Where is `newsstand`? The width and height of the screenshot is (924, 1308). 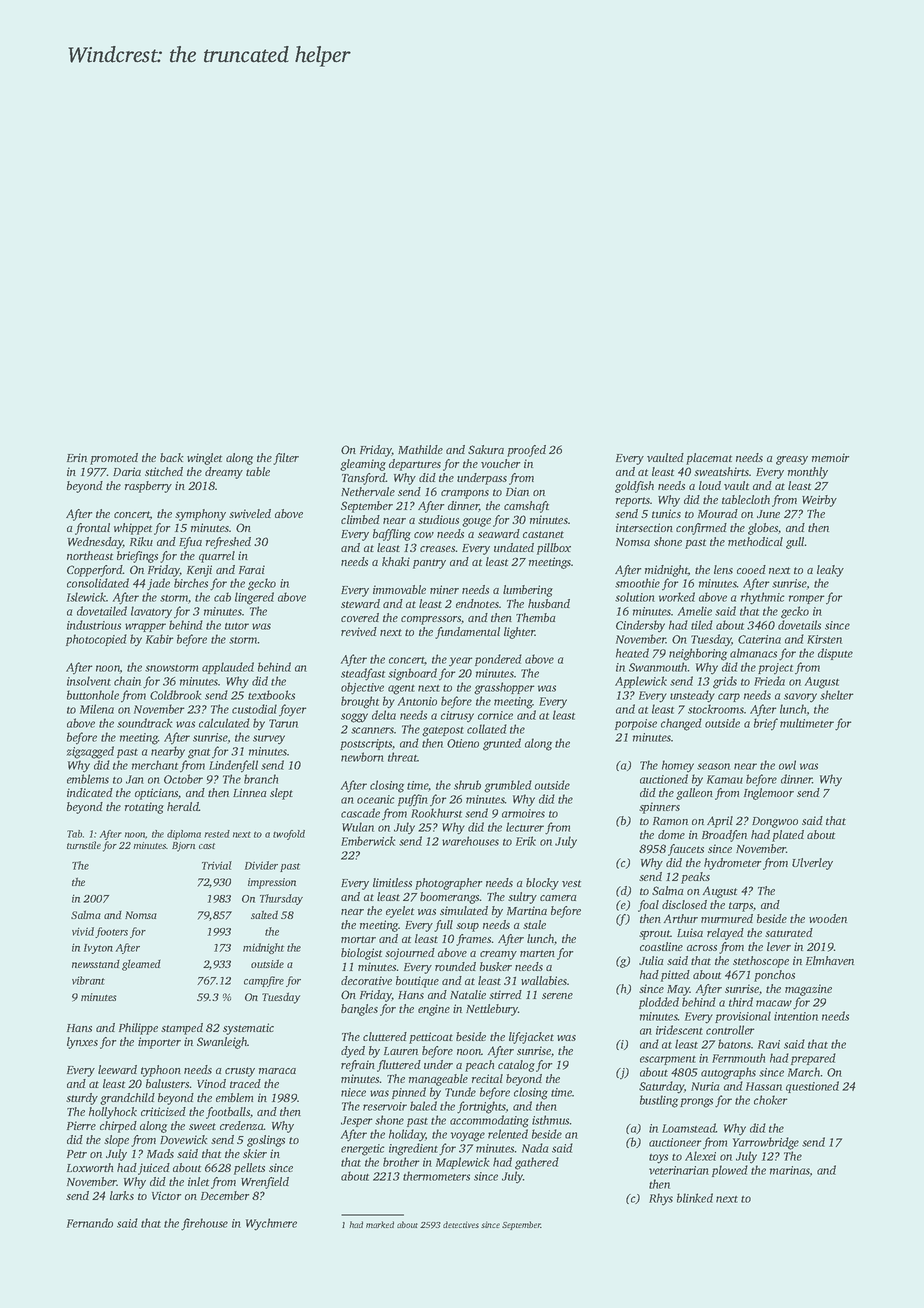 newsstand is located at coordinates (96, 963).
